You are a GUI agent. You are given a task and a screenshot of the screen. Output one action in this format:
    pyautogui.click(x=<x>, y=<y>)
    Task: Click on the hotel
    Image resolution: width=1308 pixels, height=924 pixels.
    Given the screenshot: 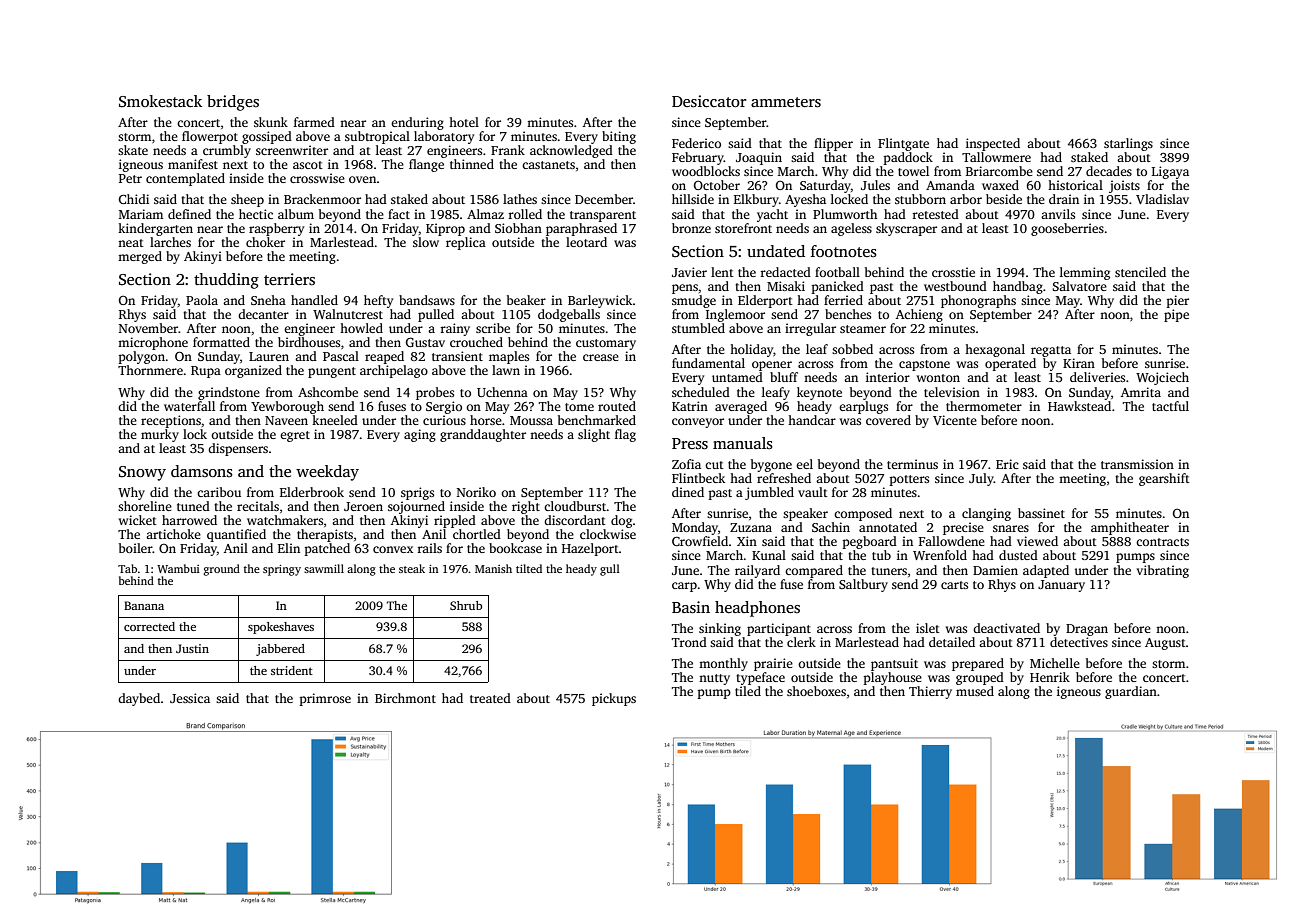 What is the action you would take?
    pyautogui.click(x=464, y=122)
